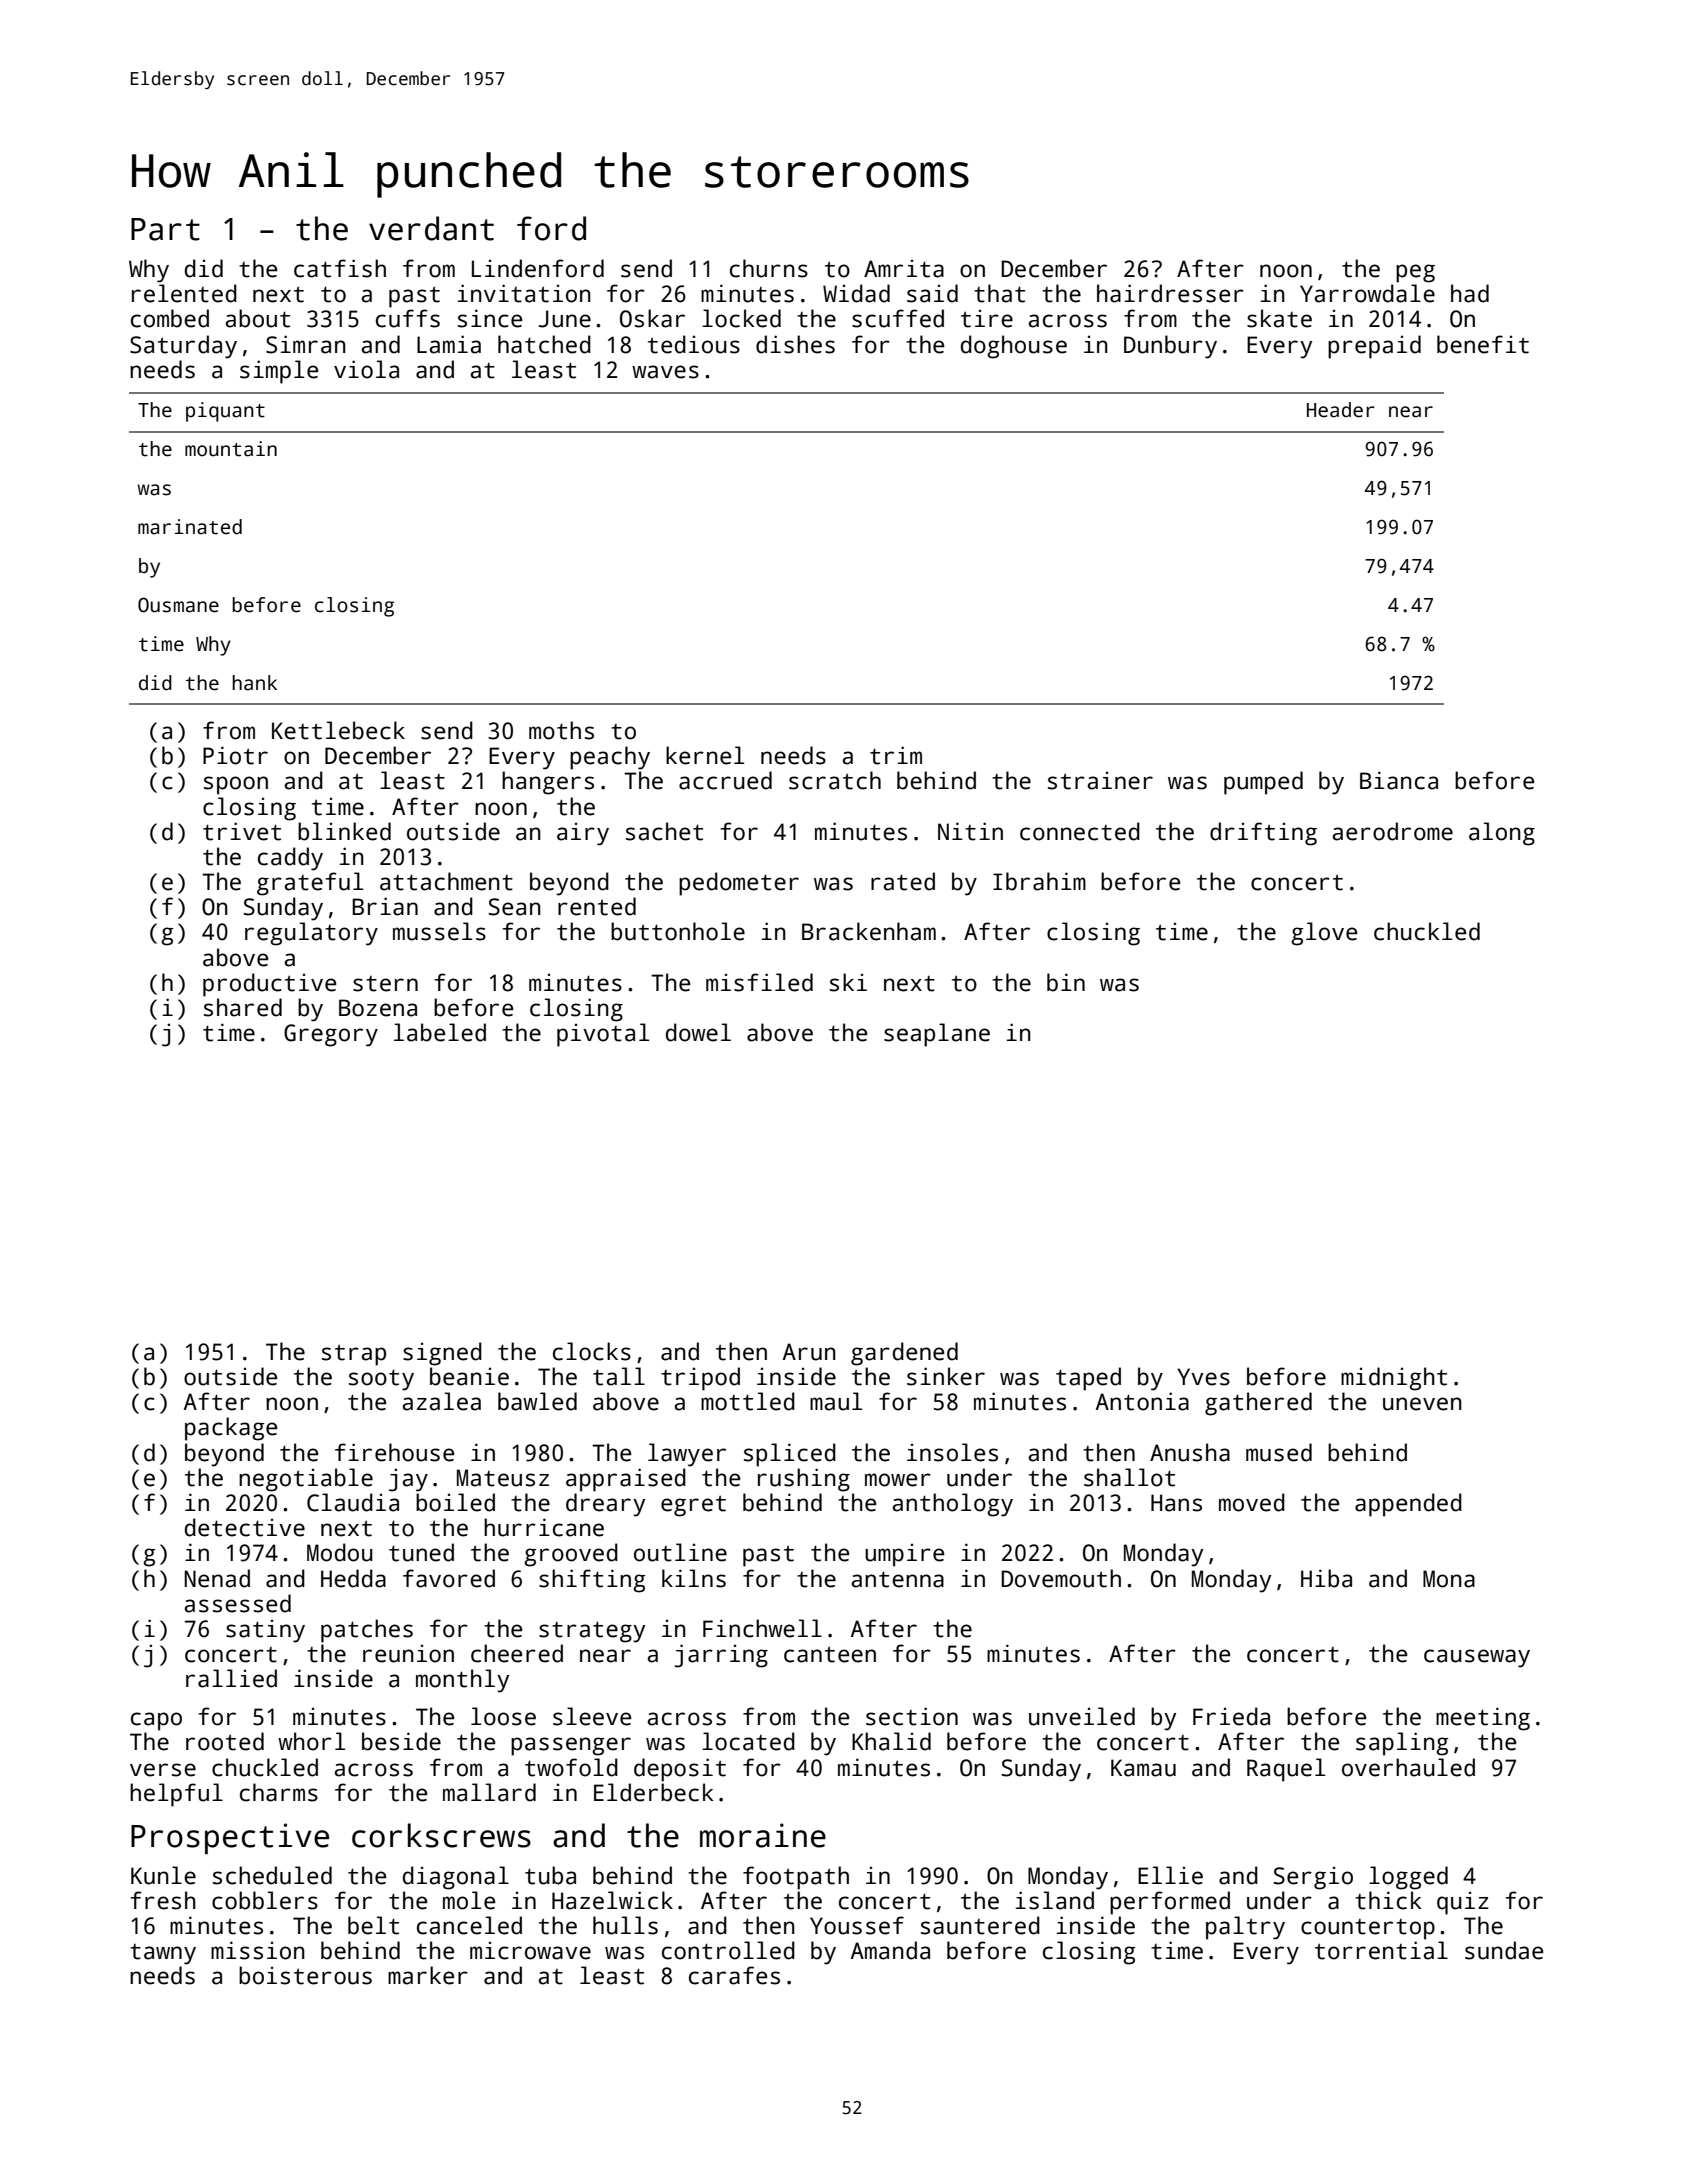  Describe the element at coordinates (1324, 934) in the screenshot. I see `glove` at that location.
